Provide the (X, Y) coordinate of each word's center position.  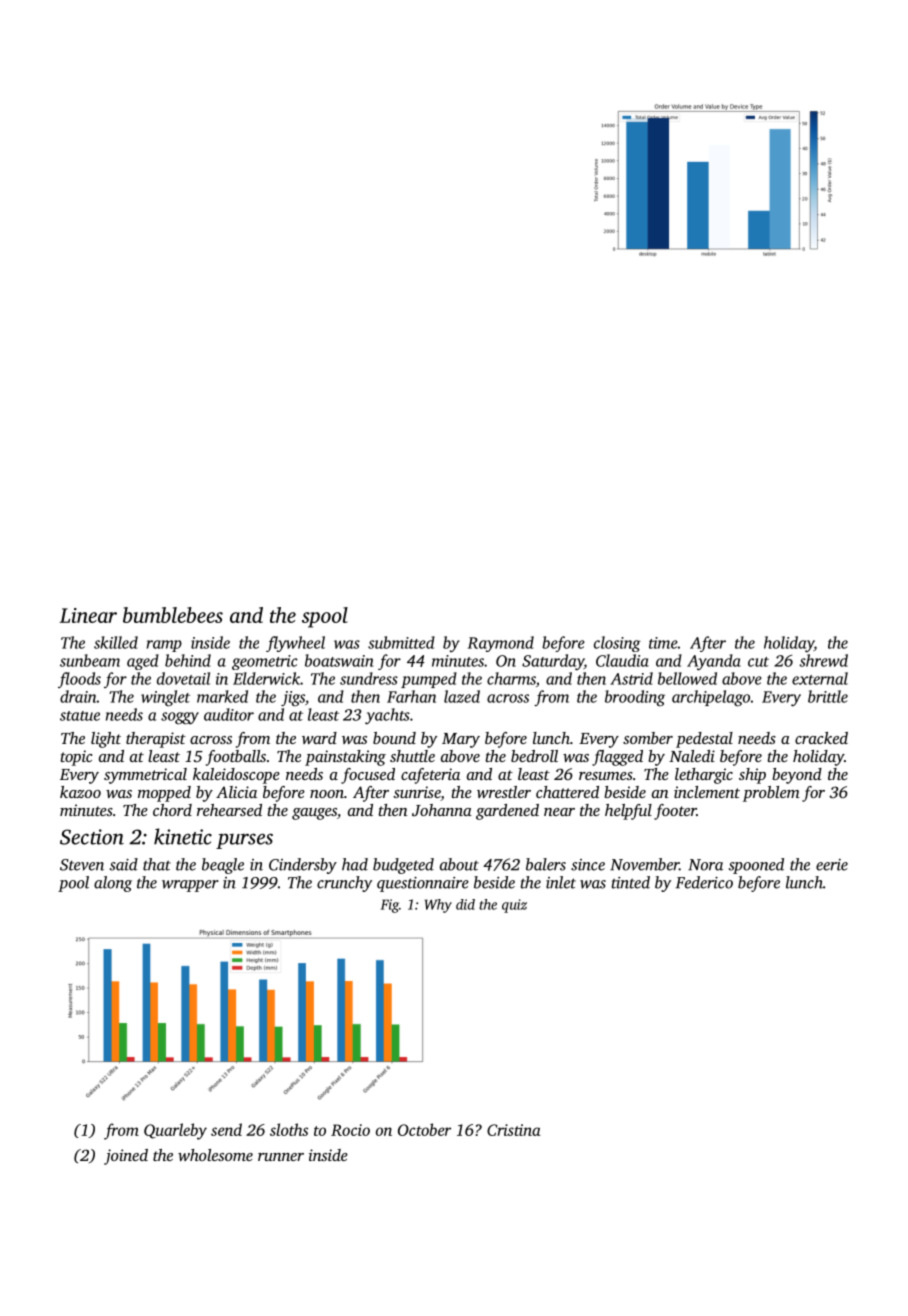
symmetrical (145, 776)
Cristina (513, 1130)
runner (281, 1157)
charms (511, 678)
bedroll (534, 756)
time (663, 643)
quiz (514, 906)
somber (648, 738)
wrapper (190, 886)
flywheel (295, 644)
